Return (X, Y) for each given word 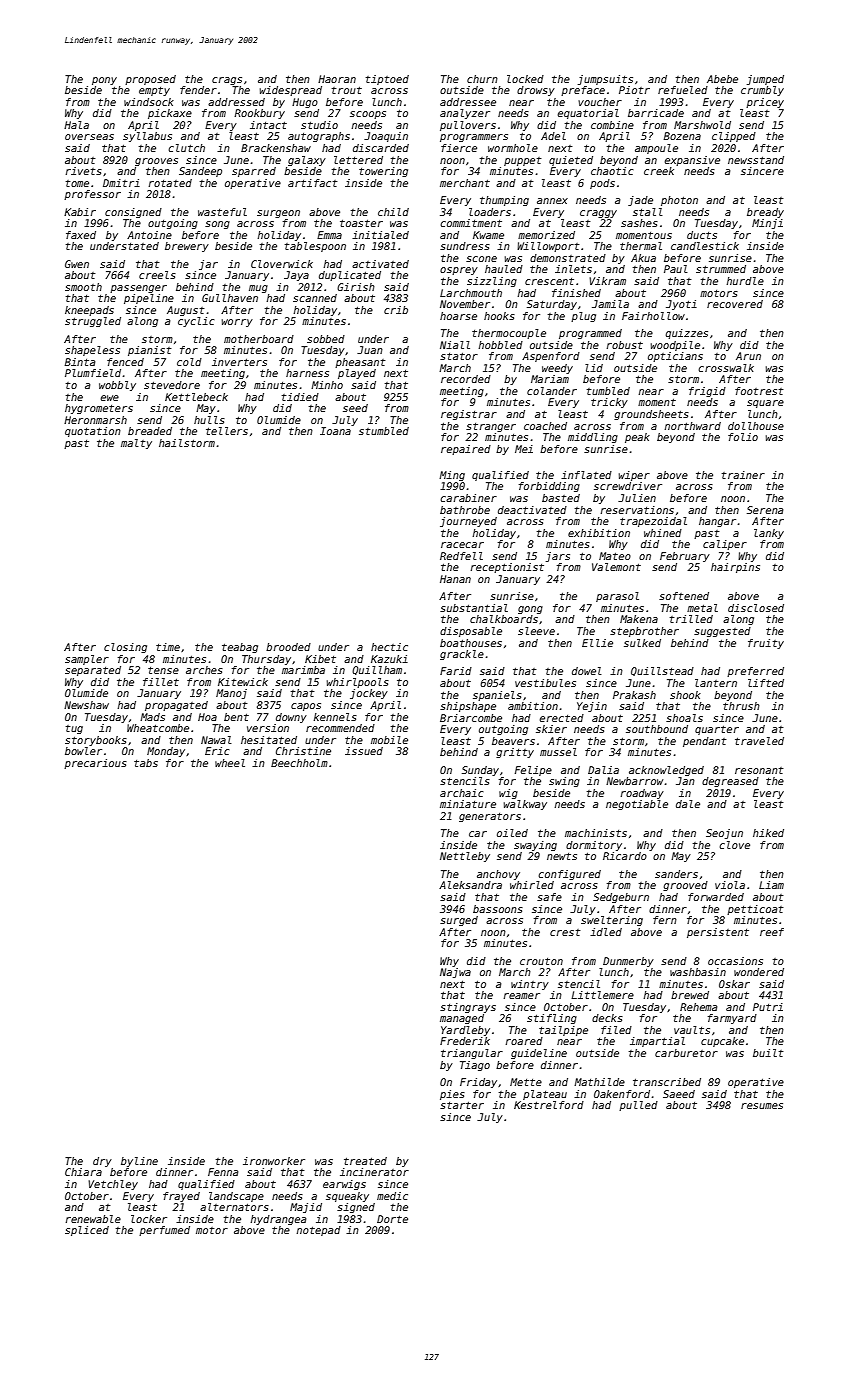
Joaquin (386, 137)
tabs (146, 763)
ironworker (274, 1161)
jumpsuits (605, 80)
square (765, 404)
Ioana (335, 431)
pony (104, 81)
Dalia (603, 770)
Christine (303, 751)
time (168, 647)
